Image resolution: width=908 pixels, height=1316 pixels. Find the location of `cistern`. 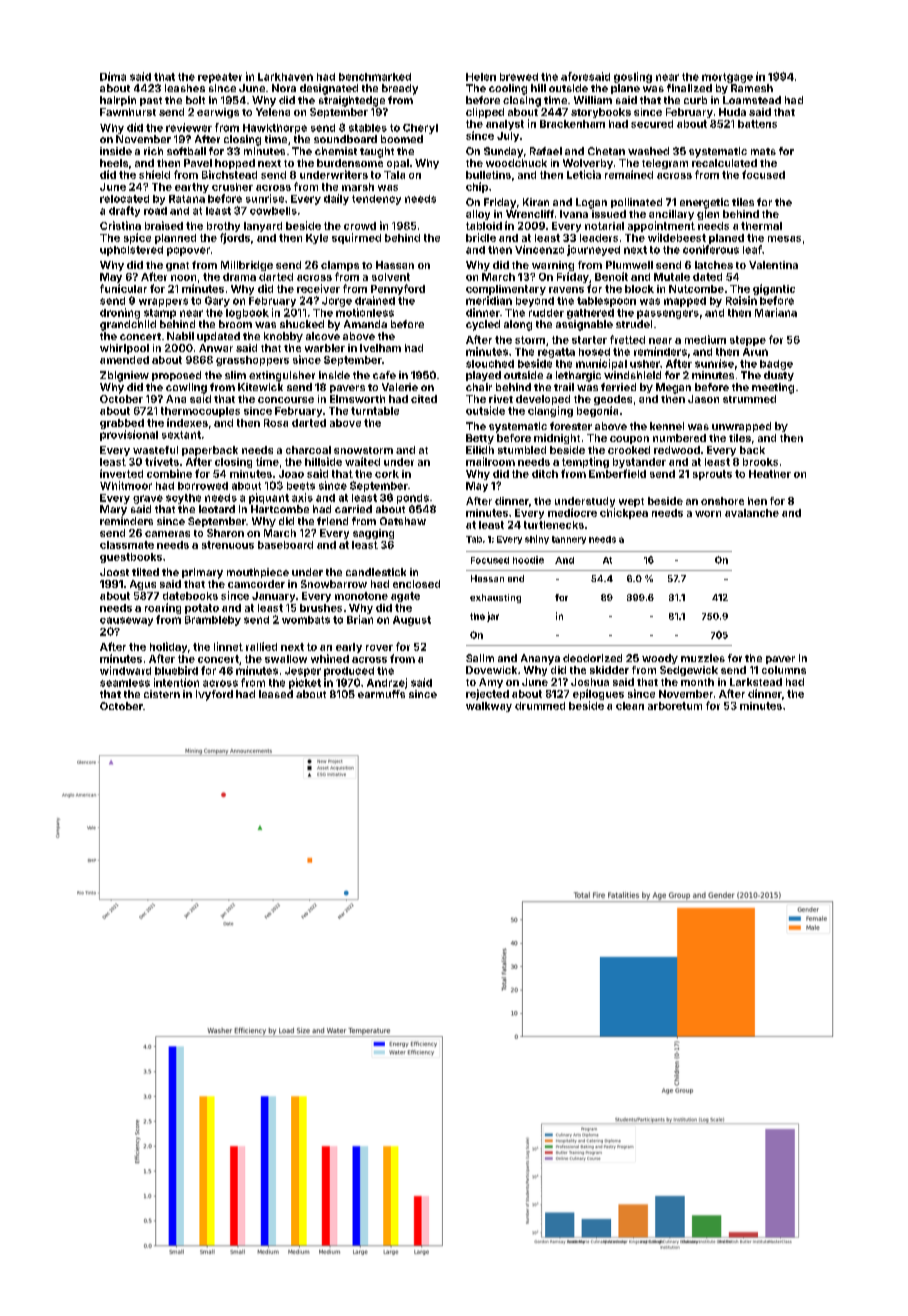

cistern is located at coordinates (162, 694).
